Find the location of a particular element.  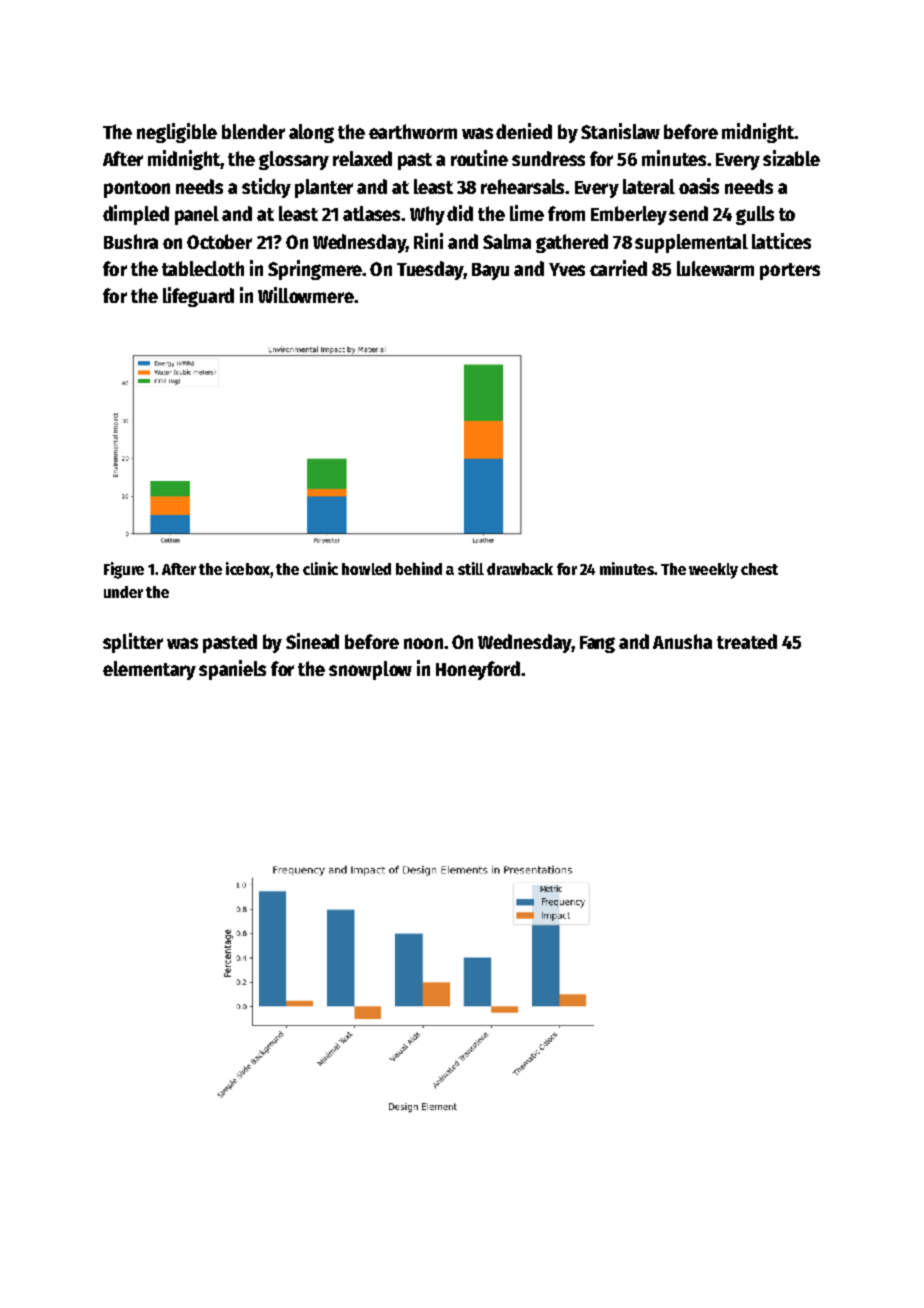

lukewarm is located at coordinates (715, 268).
